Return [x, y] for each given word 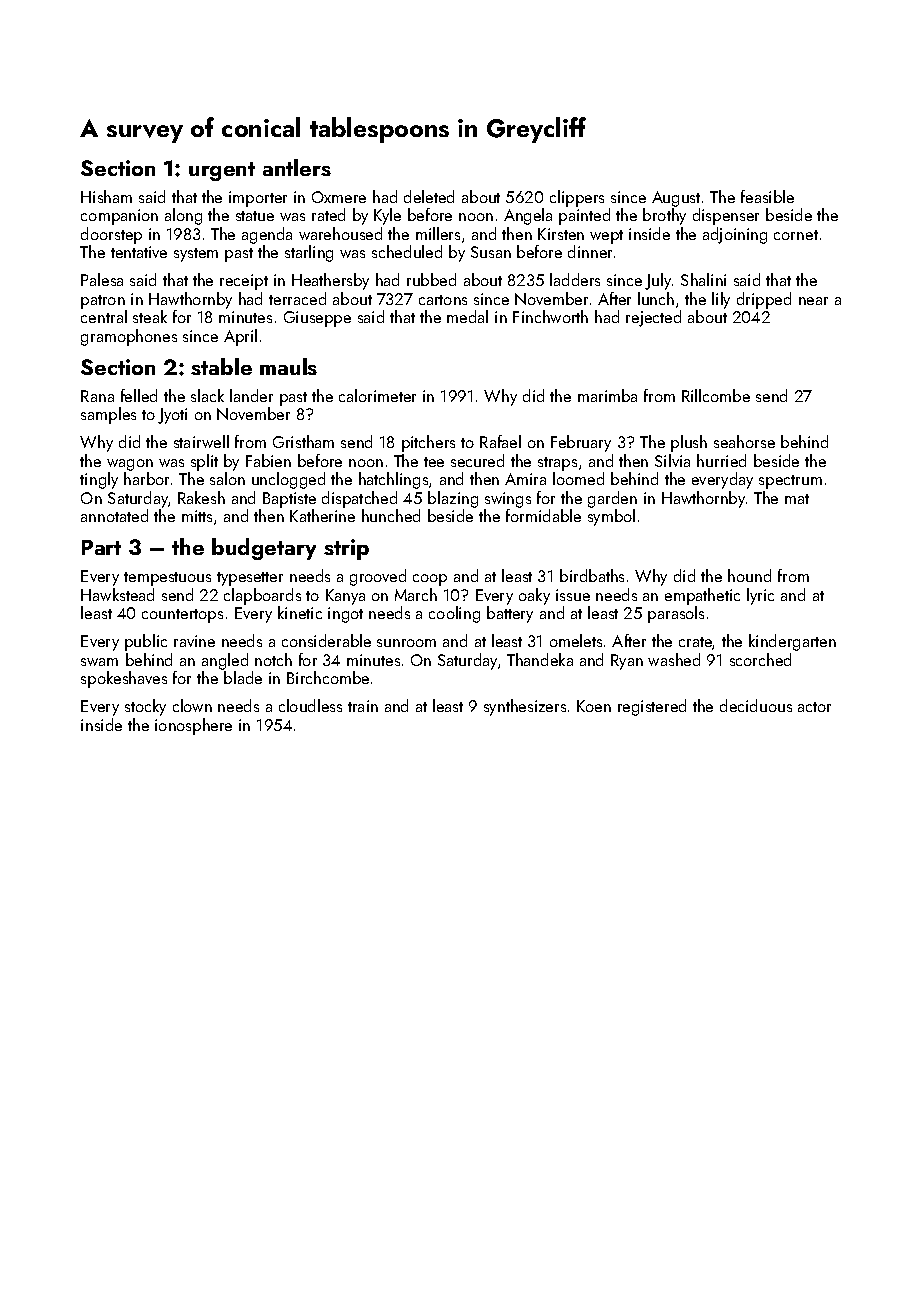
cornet [796, 235]
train [363, 706]
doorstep [111, 235]
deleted [429, 196]
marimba [607, 395]
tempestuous [167, 579]
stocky [145, 707]
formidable [543, 515]
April [240, 337]
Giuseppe [317, 319]
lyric [760, 596]
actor [814, 707]
